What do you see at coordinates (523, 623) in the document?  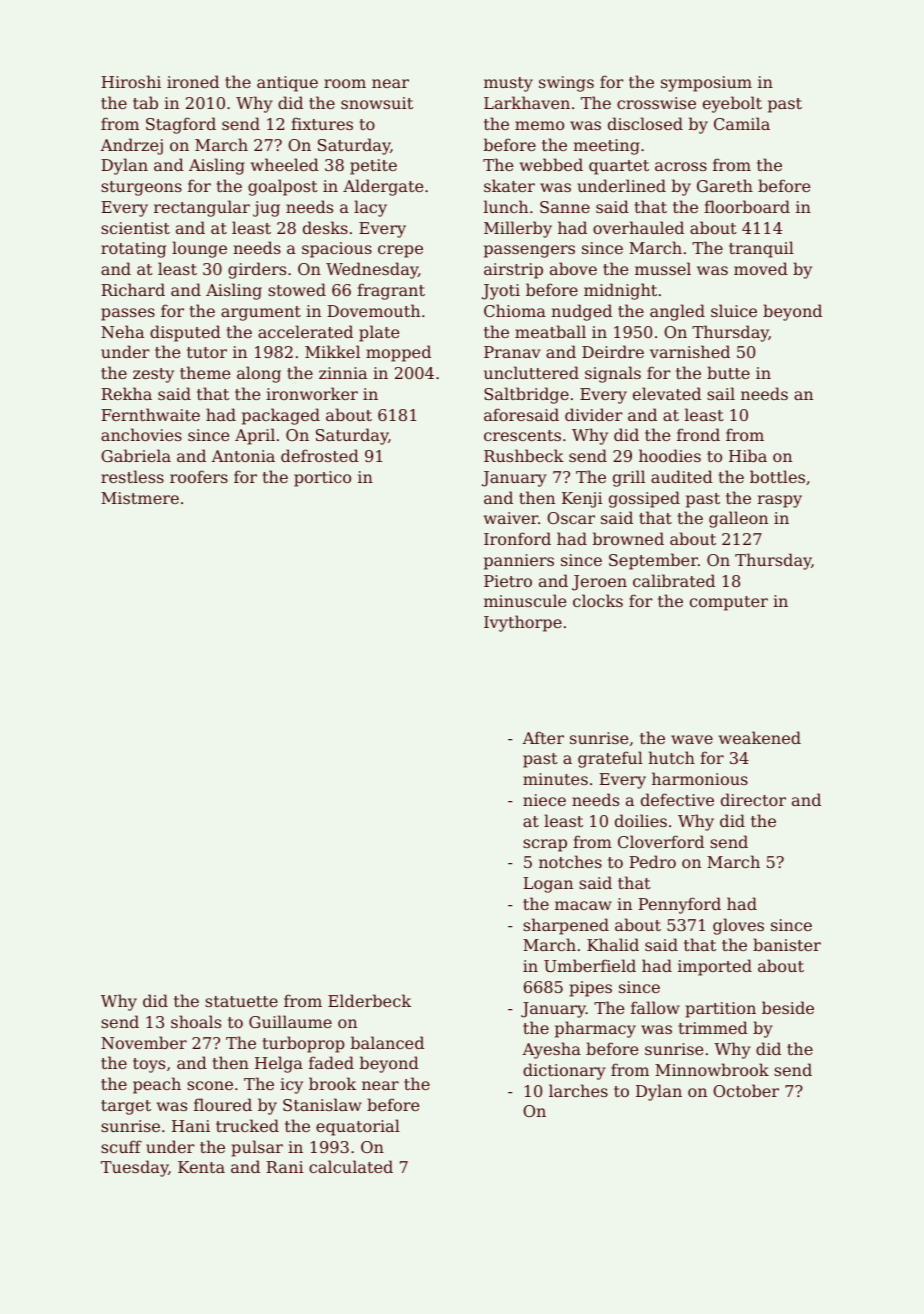 I see `Ivythorpe` at bounding box center [523, 623].
